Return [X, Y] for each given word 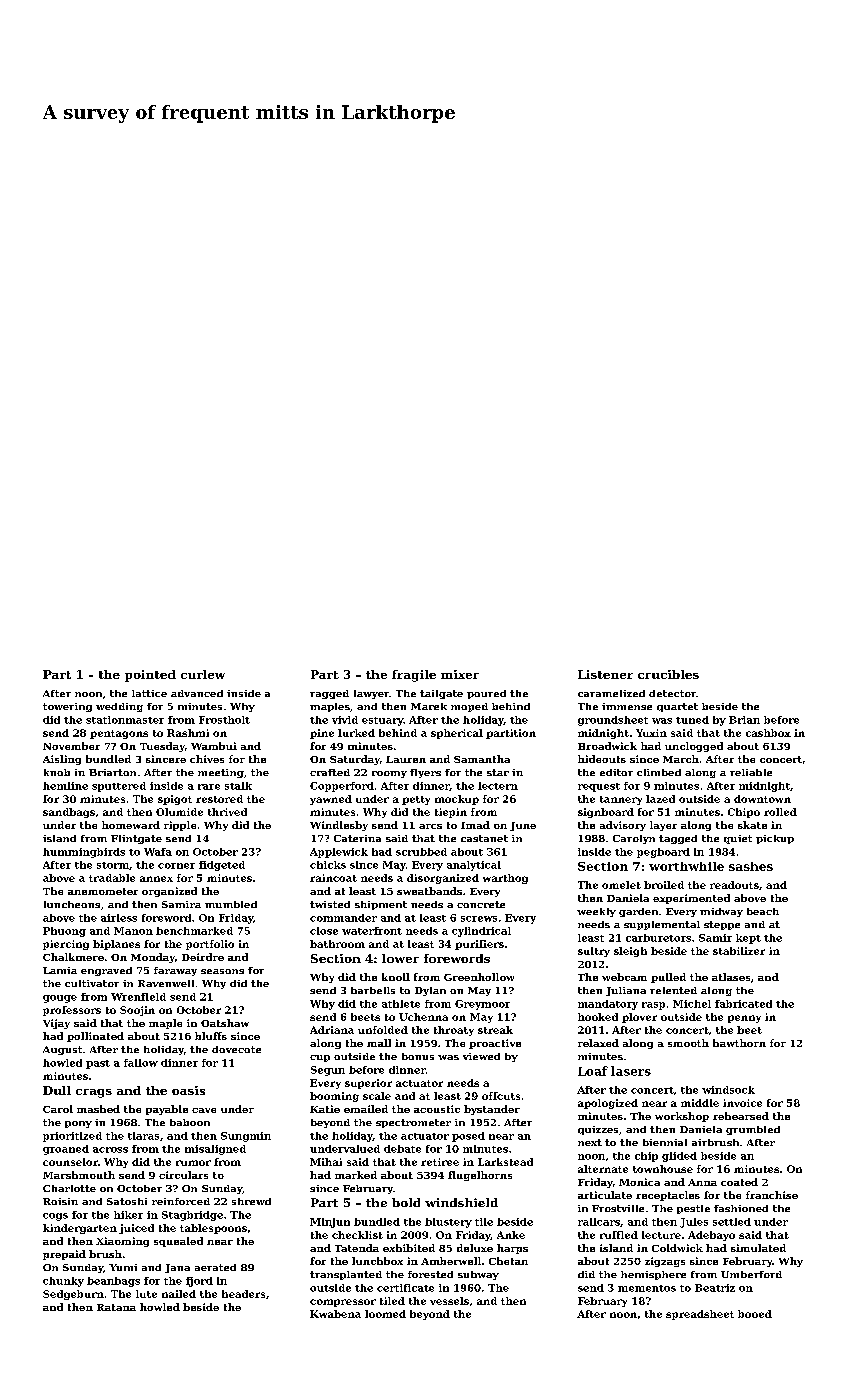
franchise [772, 1195]
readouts [734, 885]
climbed [659, 772]
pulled [668, 978]
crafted [330, 772]
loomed [385, 1314]
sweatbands [429, 891]
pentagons [119, 734]
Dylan [430, 991]
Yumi [123, 1267]
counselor [70, 1162]
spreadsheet [700, 1315]
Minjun [330, 1223]
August [62, 1050]
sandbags [69, 813]
